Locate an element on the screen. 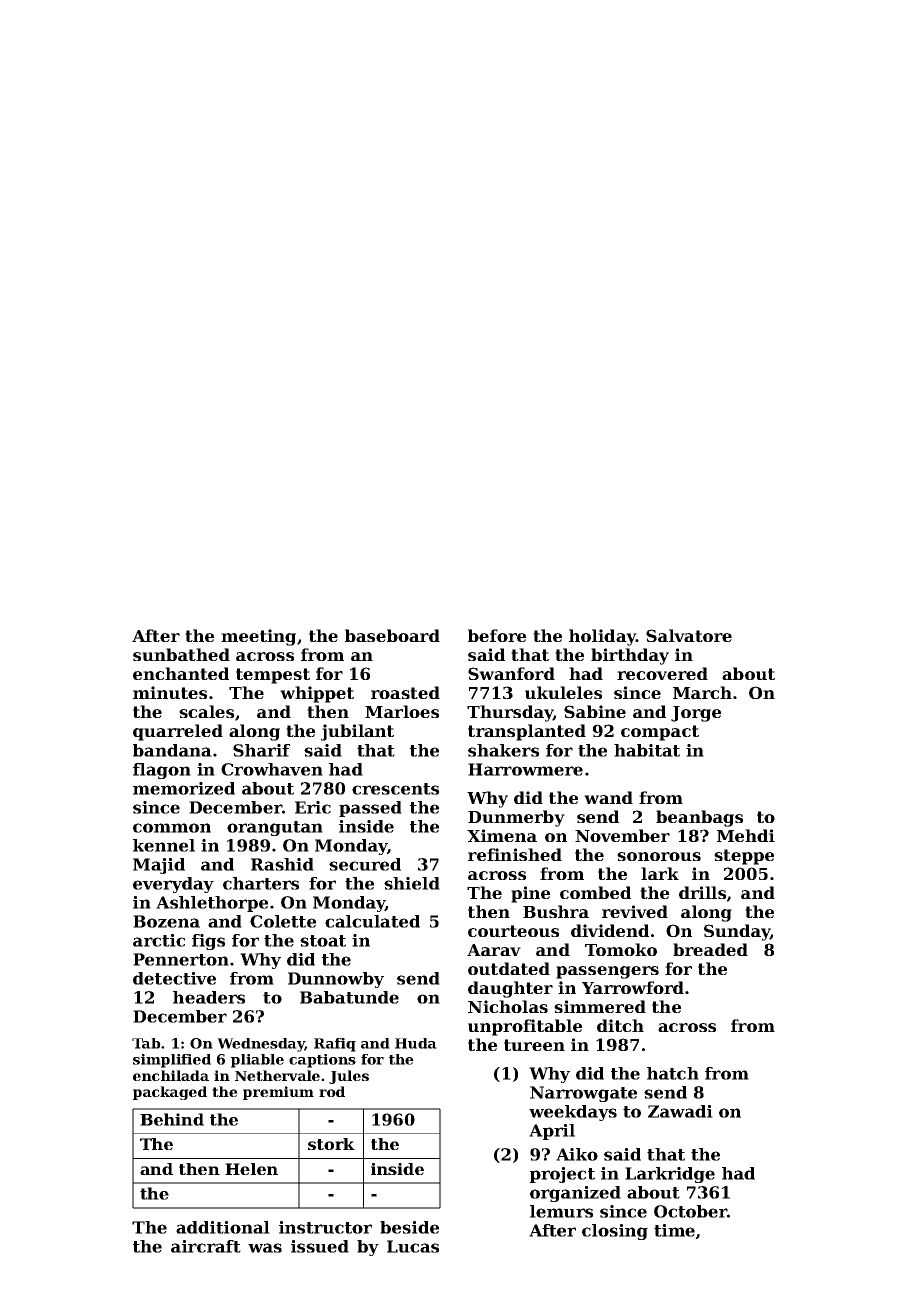 The width and height of the screenshot is (908, 1316). Bozena is located at coordinates (166, 921).
